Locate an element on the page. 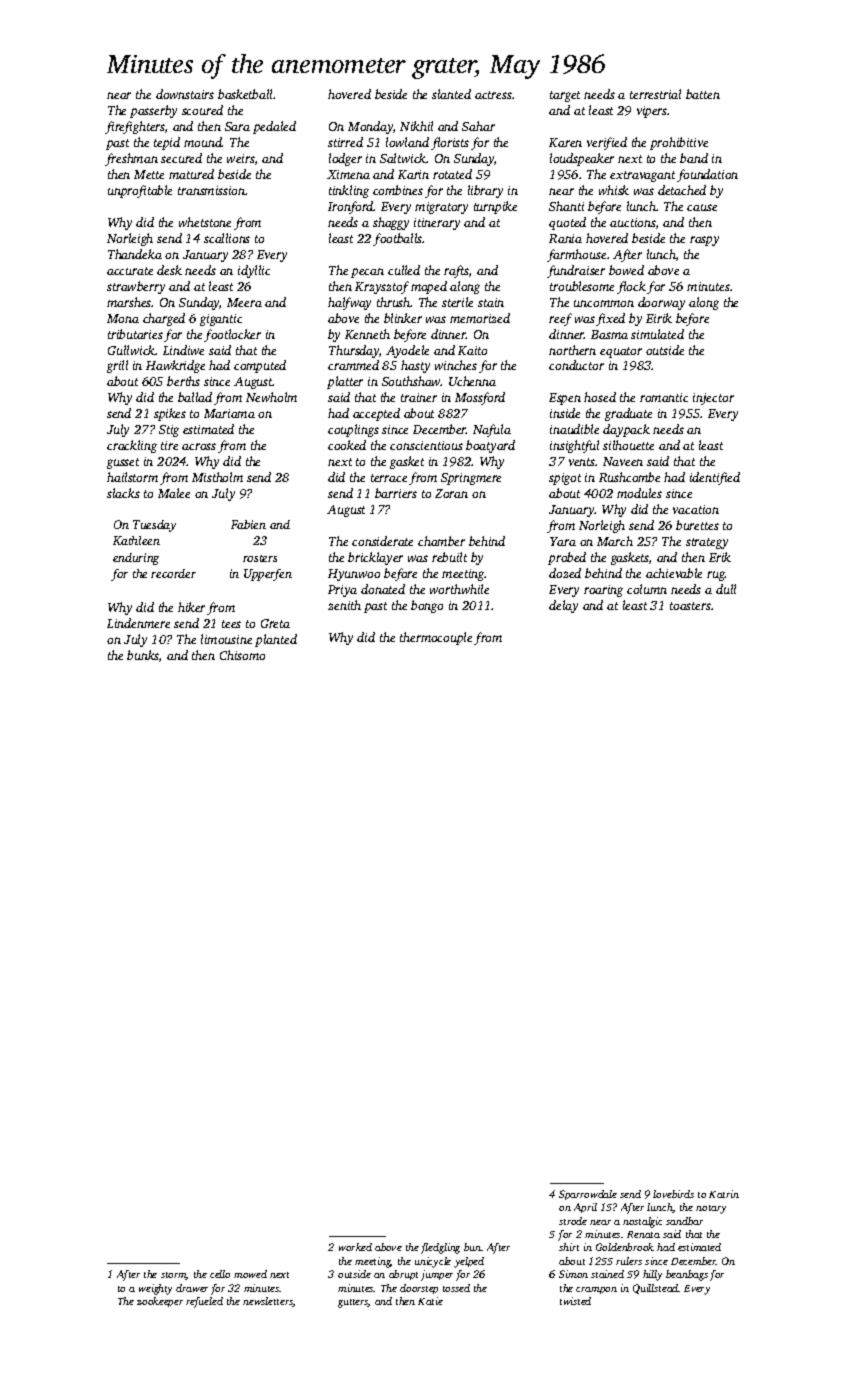 Image resolution: width=849 pixels, height=1400 pixels. downstairs is located at coordinates (185, 94).
